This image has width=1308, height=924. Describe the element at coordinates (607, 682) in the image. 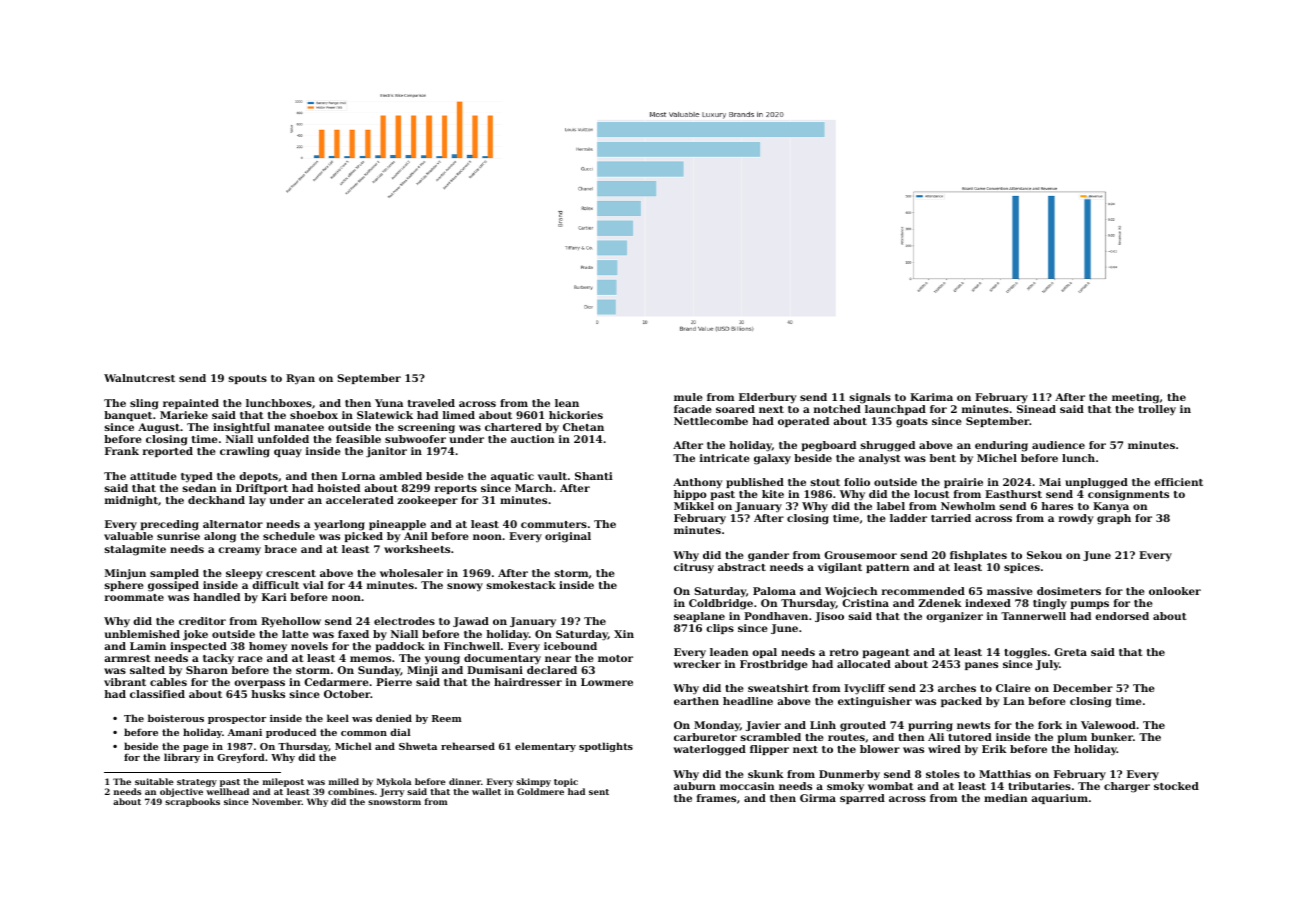

I see `Lowmere` at that location.
